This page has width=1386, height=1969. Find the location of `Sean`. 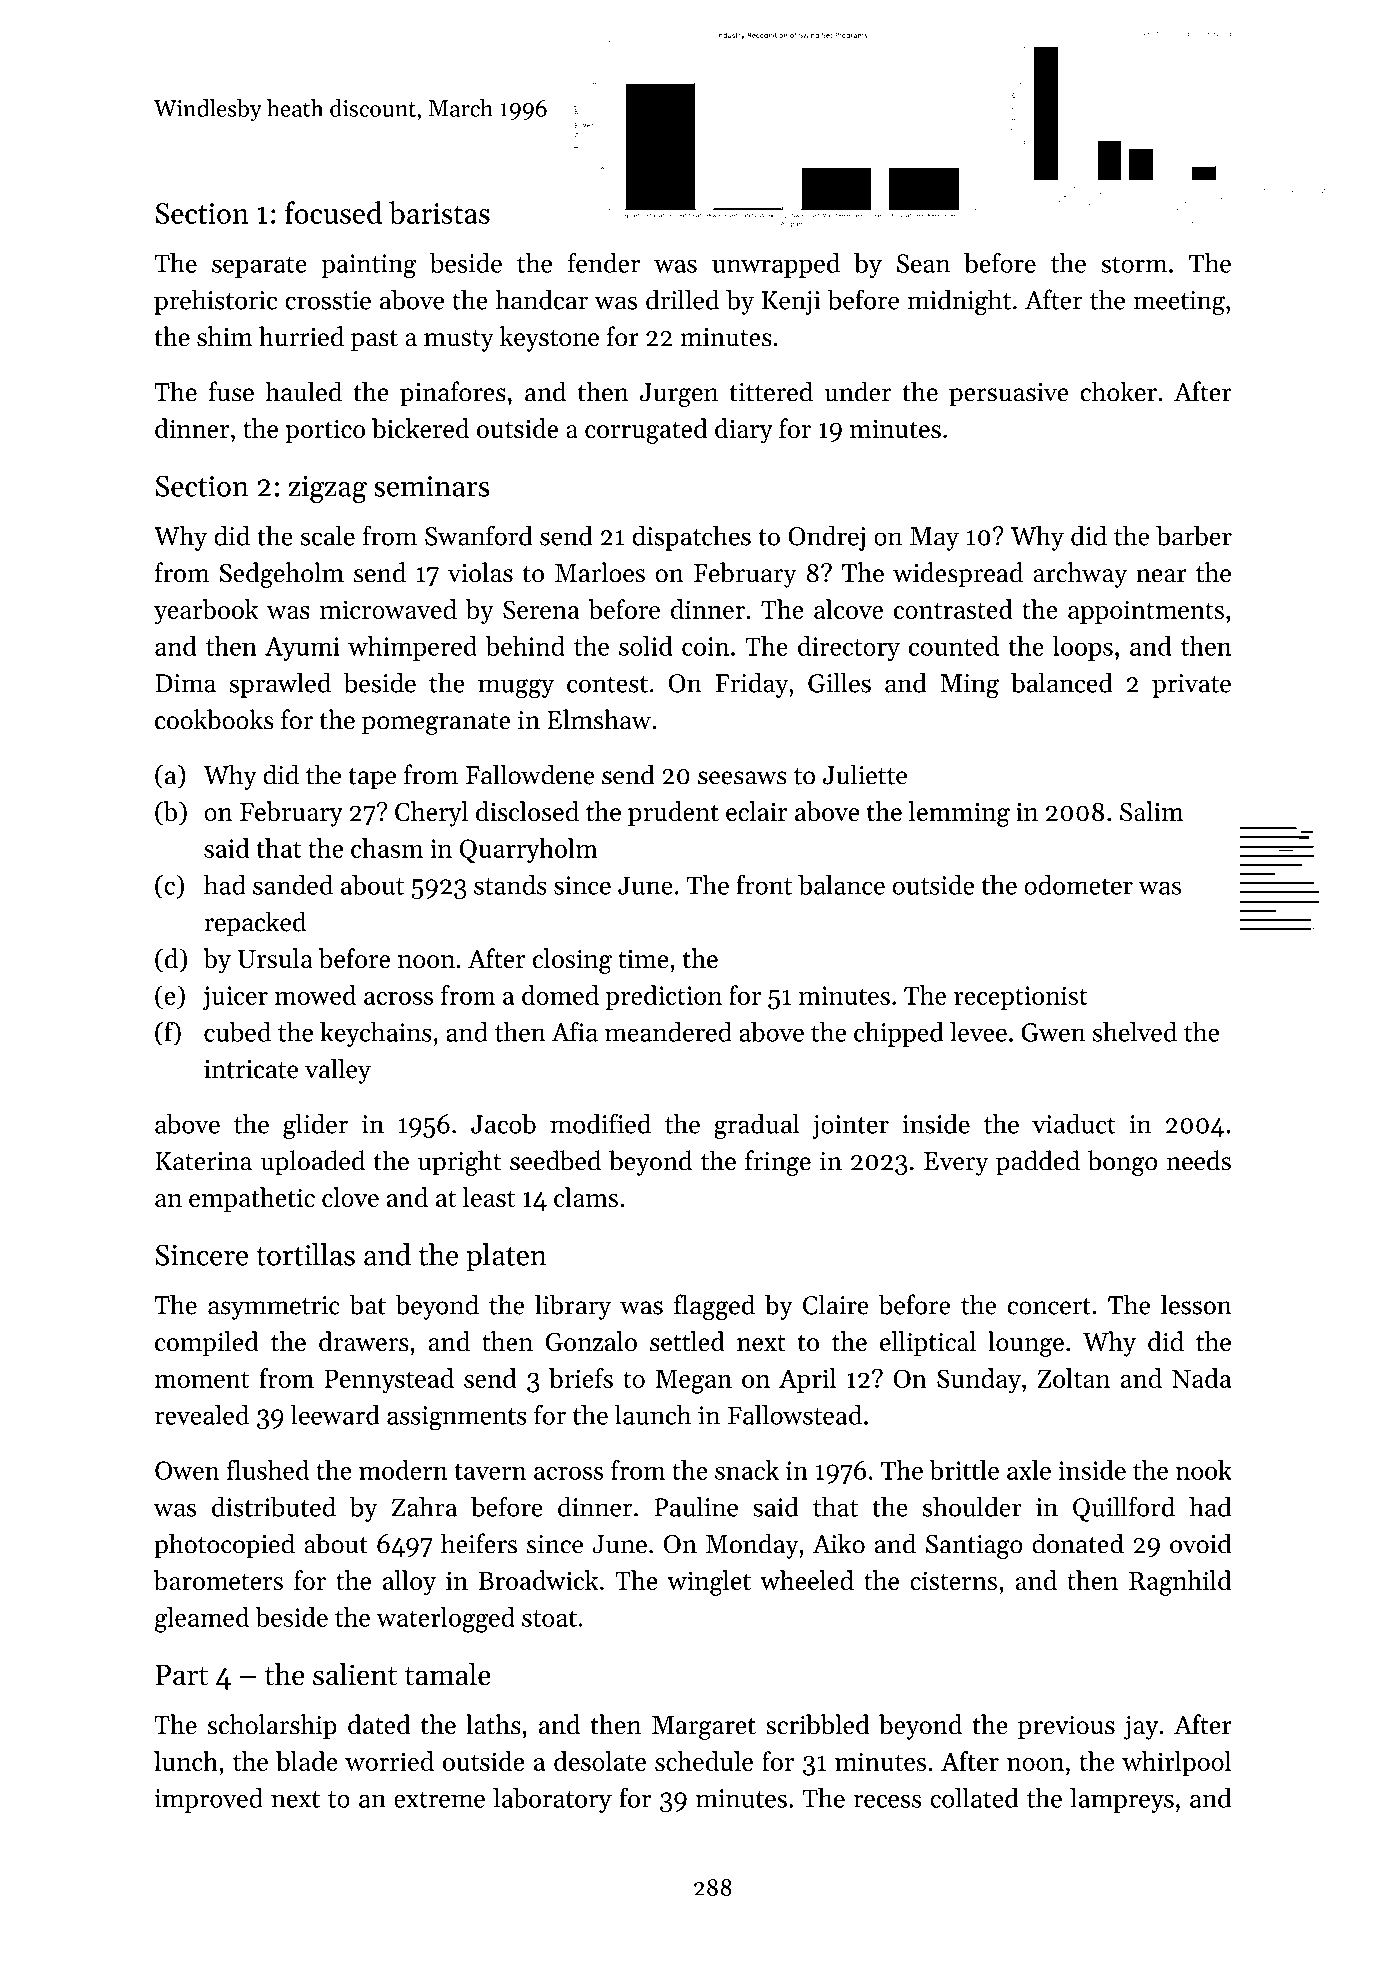

Sean is located at coordinates (923, 263).
